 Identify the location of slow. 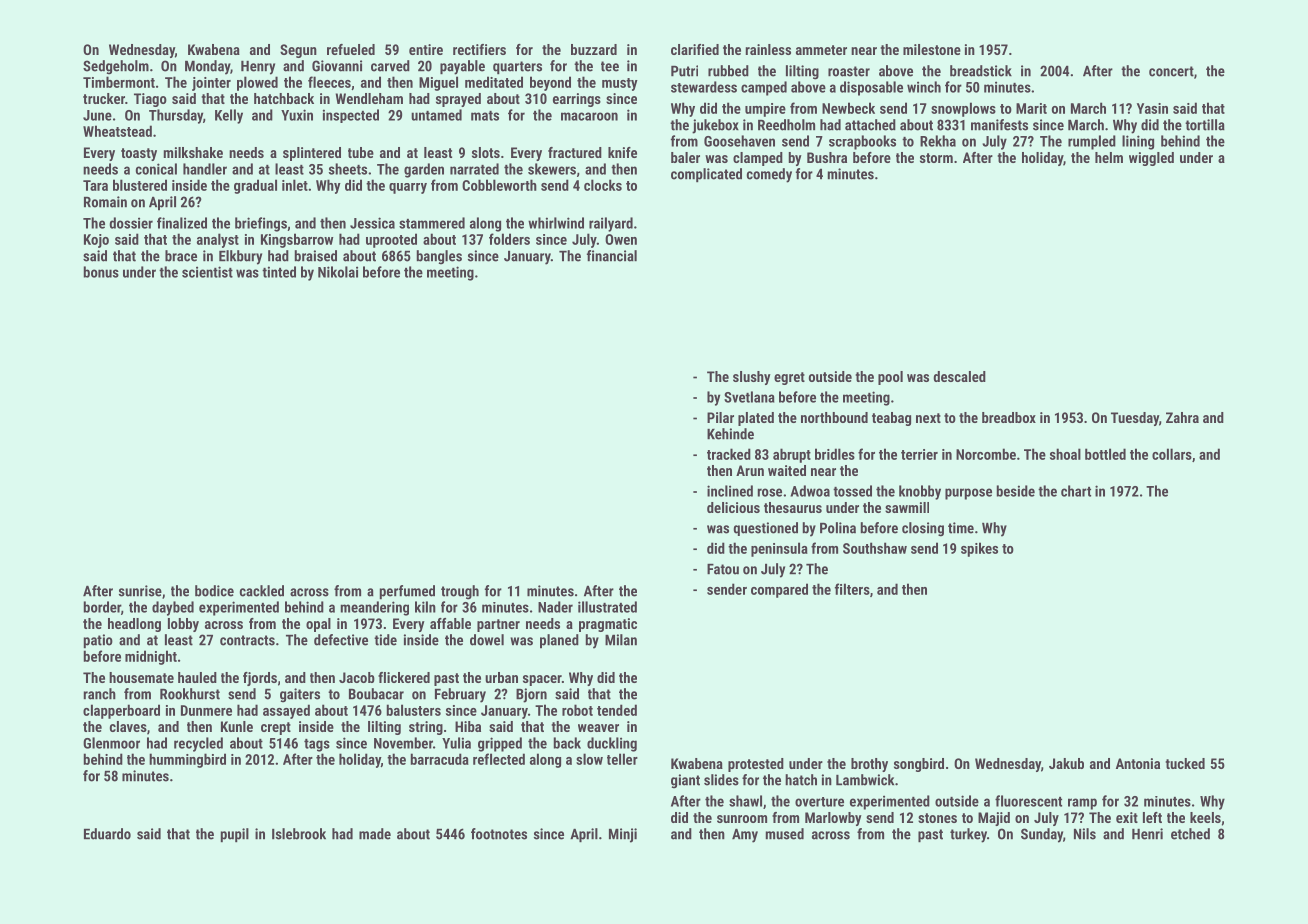
(589, 759).
